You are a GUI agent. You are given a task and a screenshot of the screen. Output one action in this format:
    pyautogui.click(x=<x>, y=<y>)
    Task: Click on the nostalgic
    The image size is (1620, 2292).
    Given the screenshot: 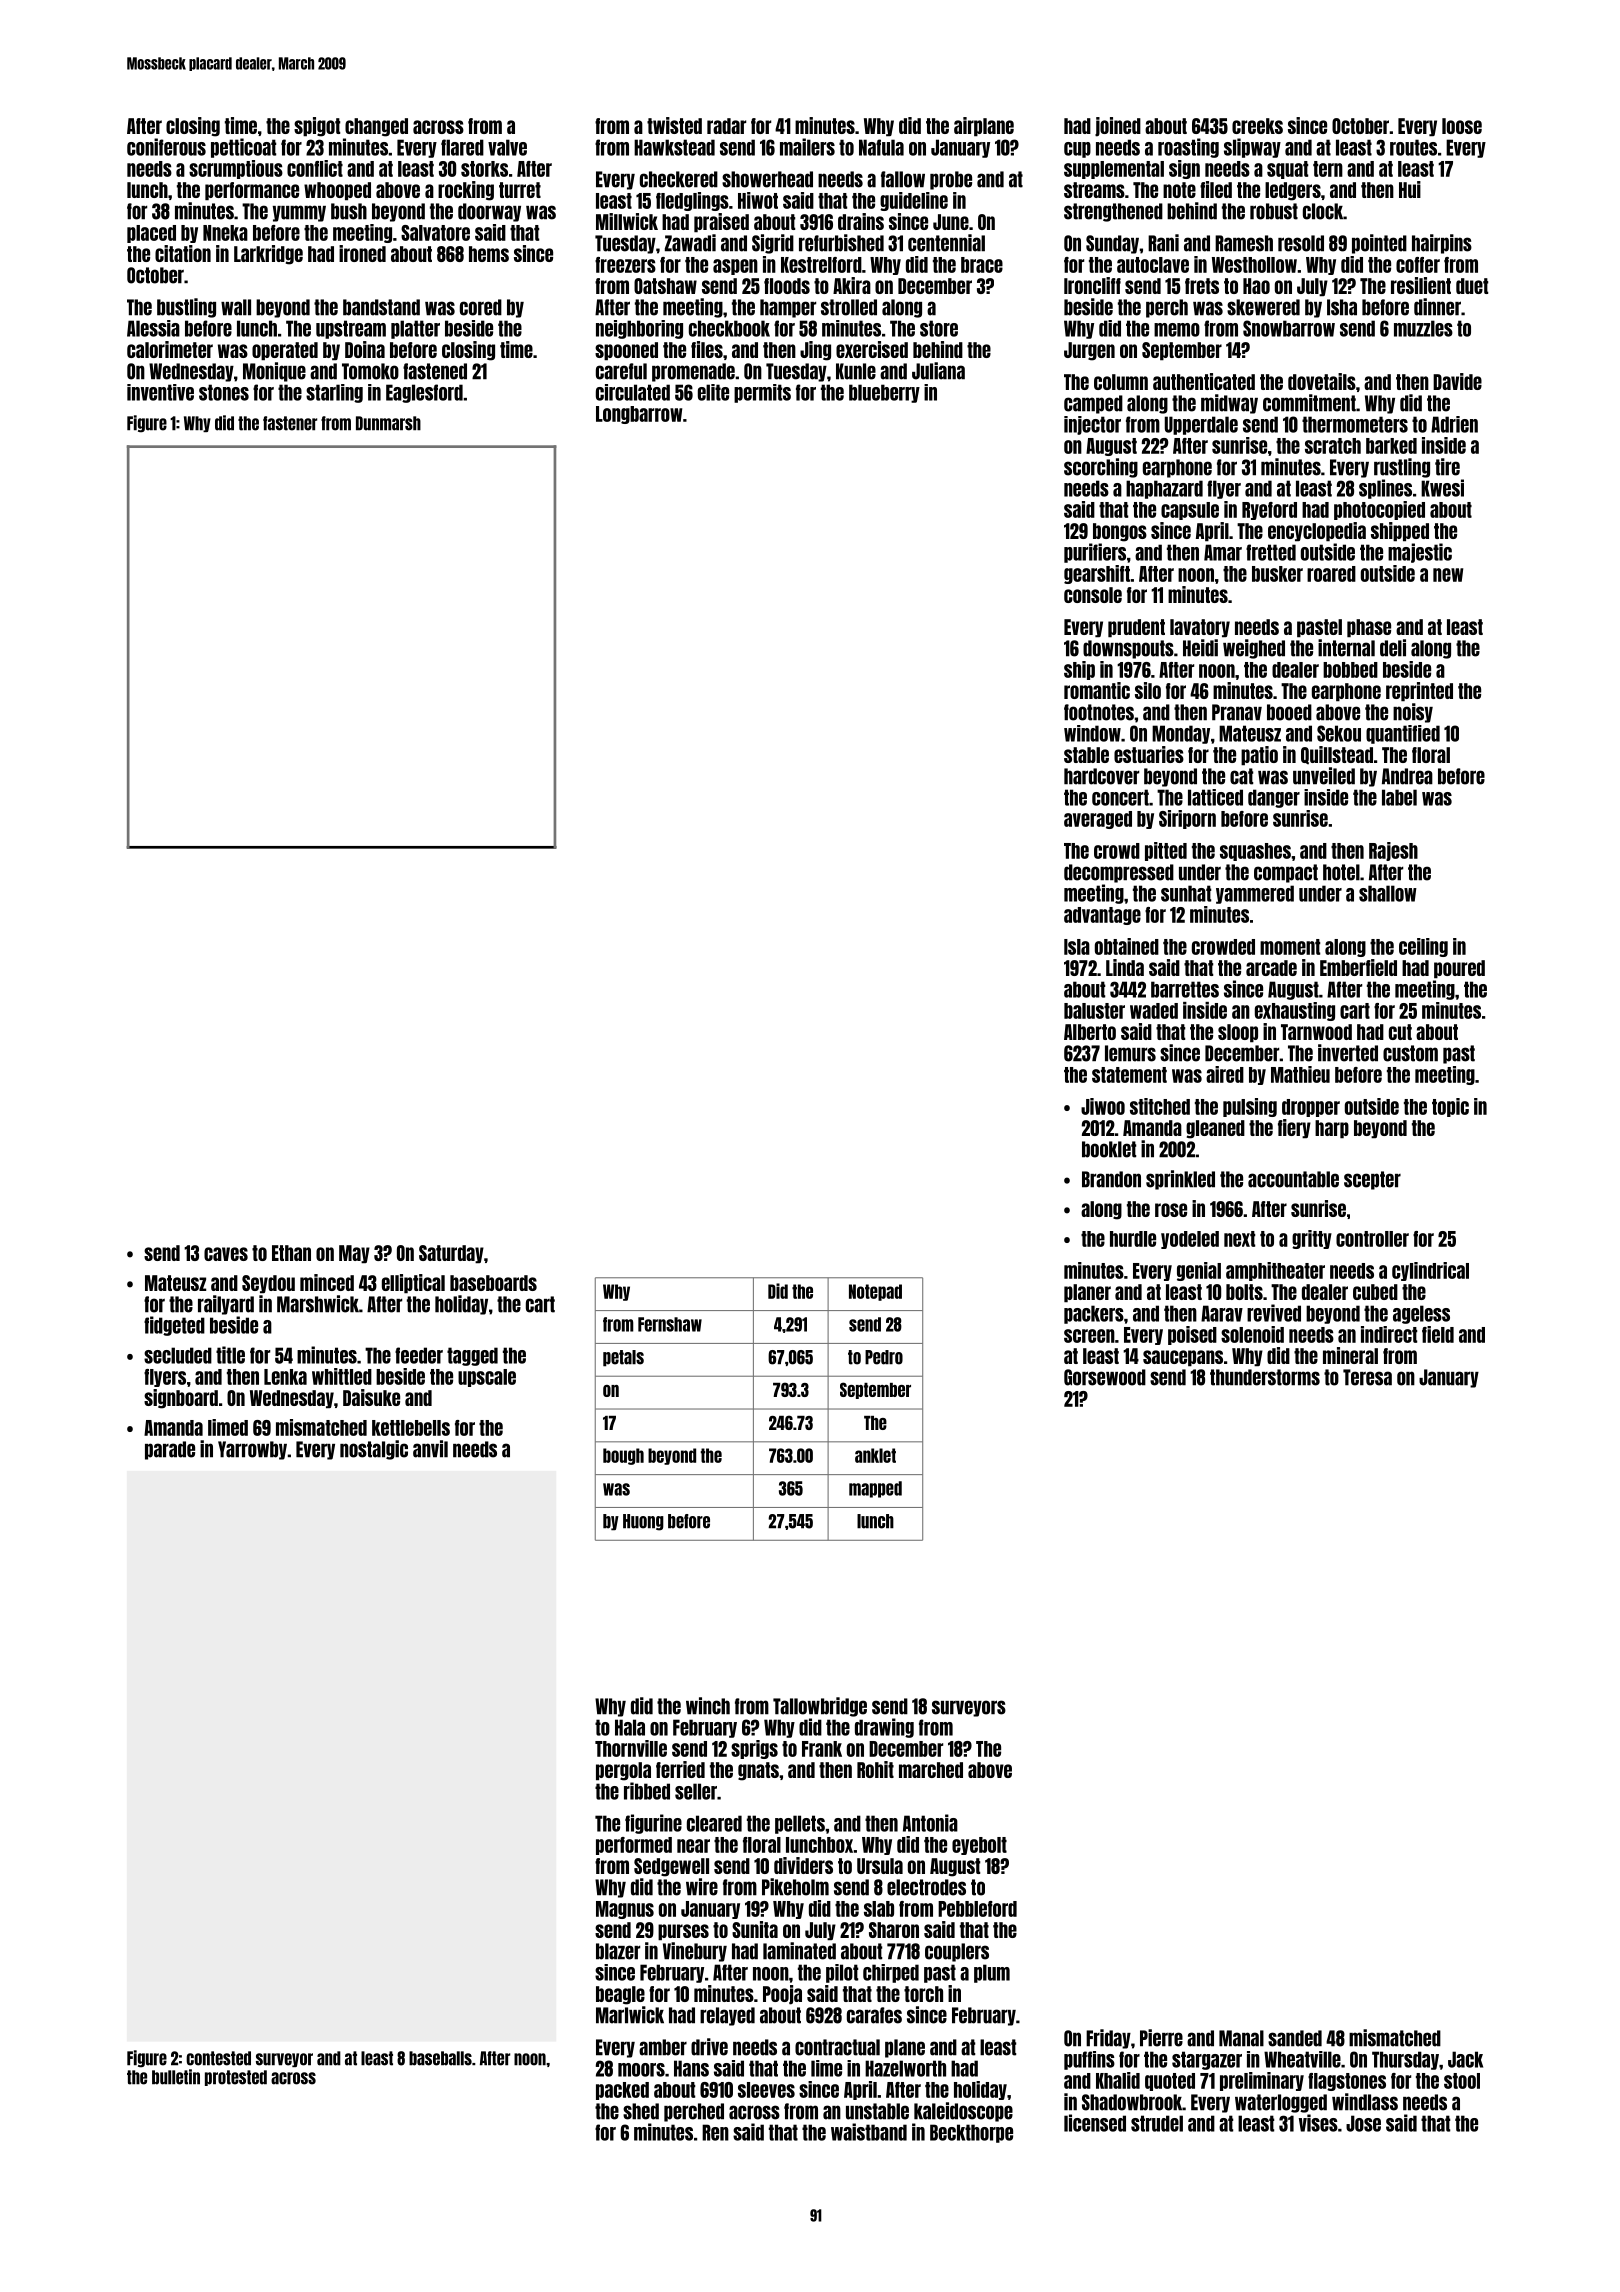 What is the action you would take?
    pyautogui.click(x=374, y=1450)
